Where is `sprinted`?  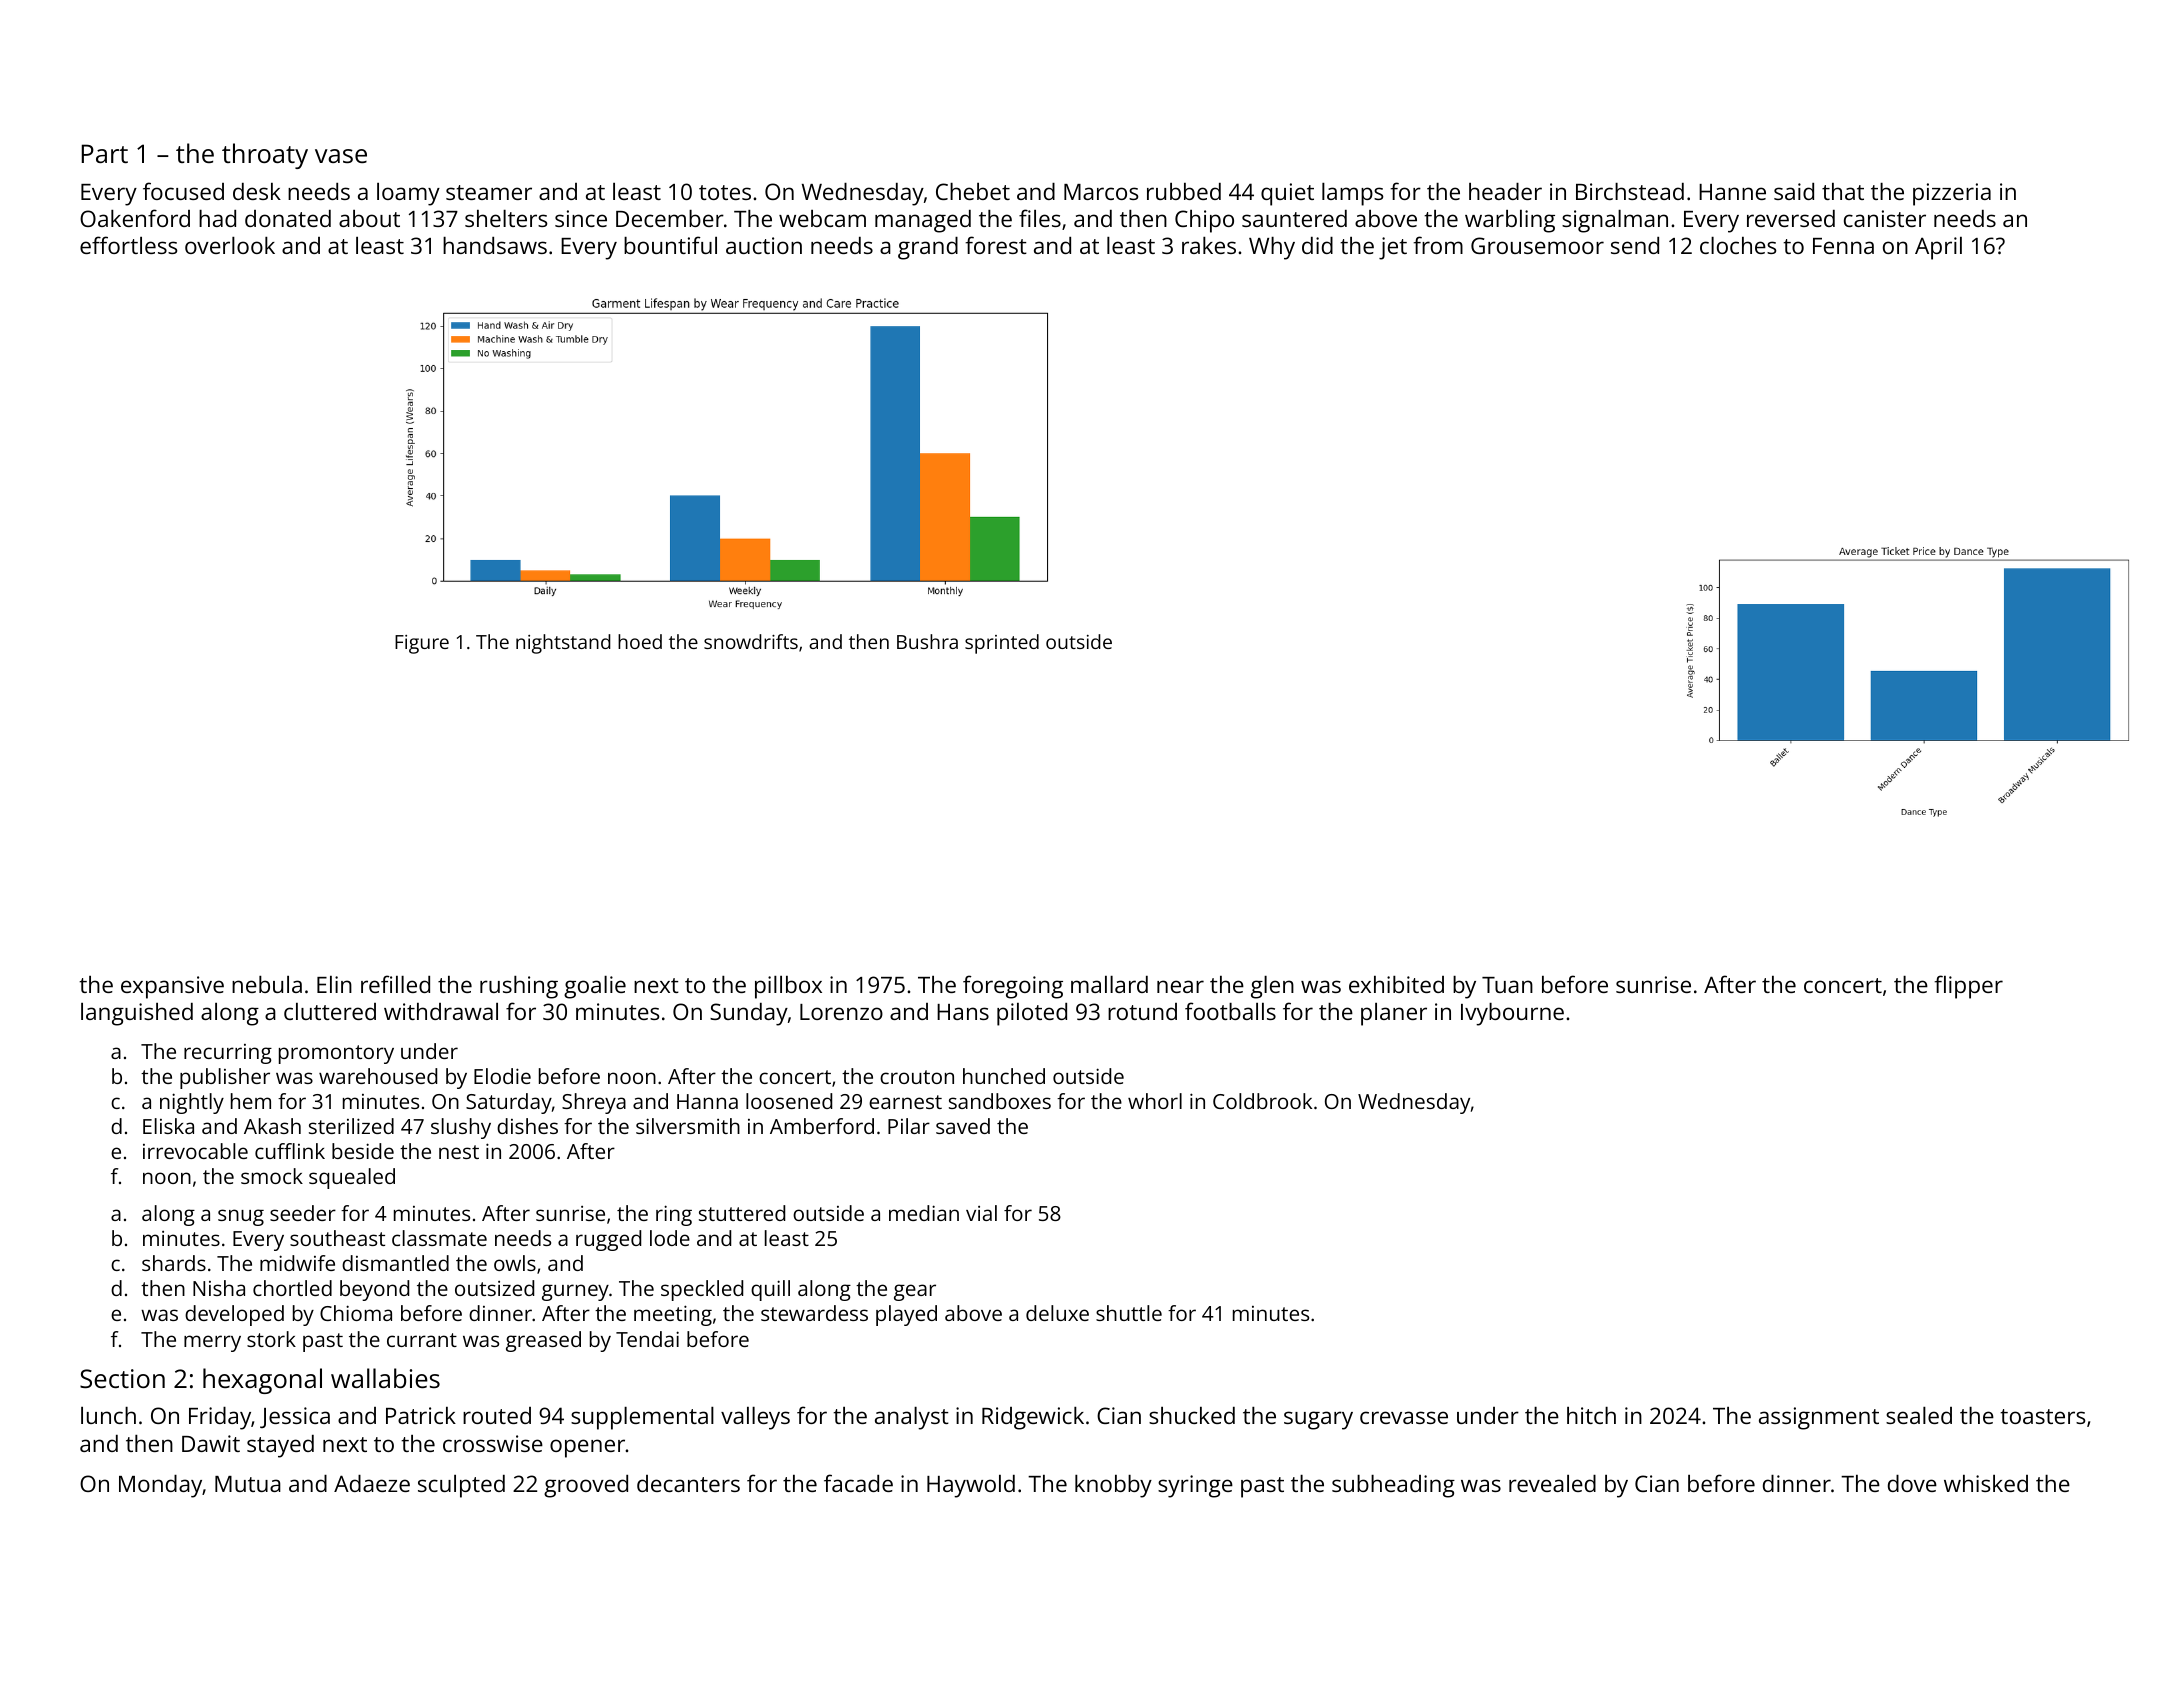 sprinted is located at coordinates (1002, 644).
